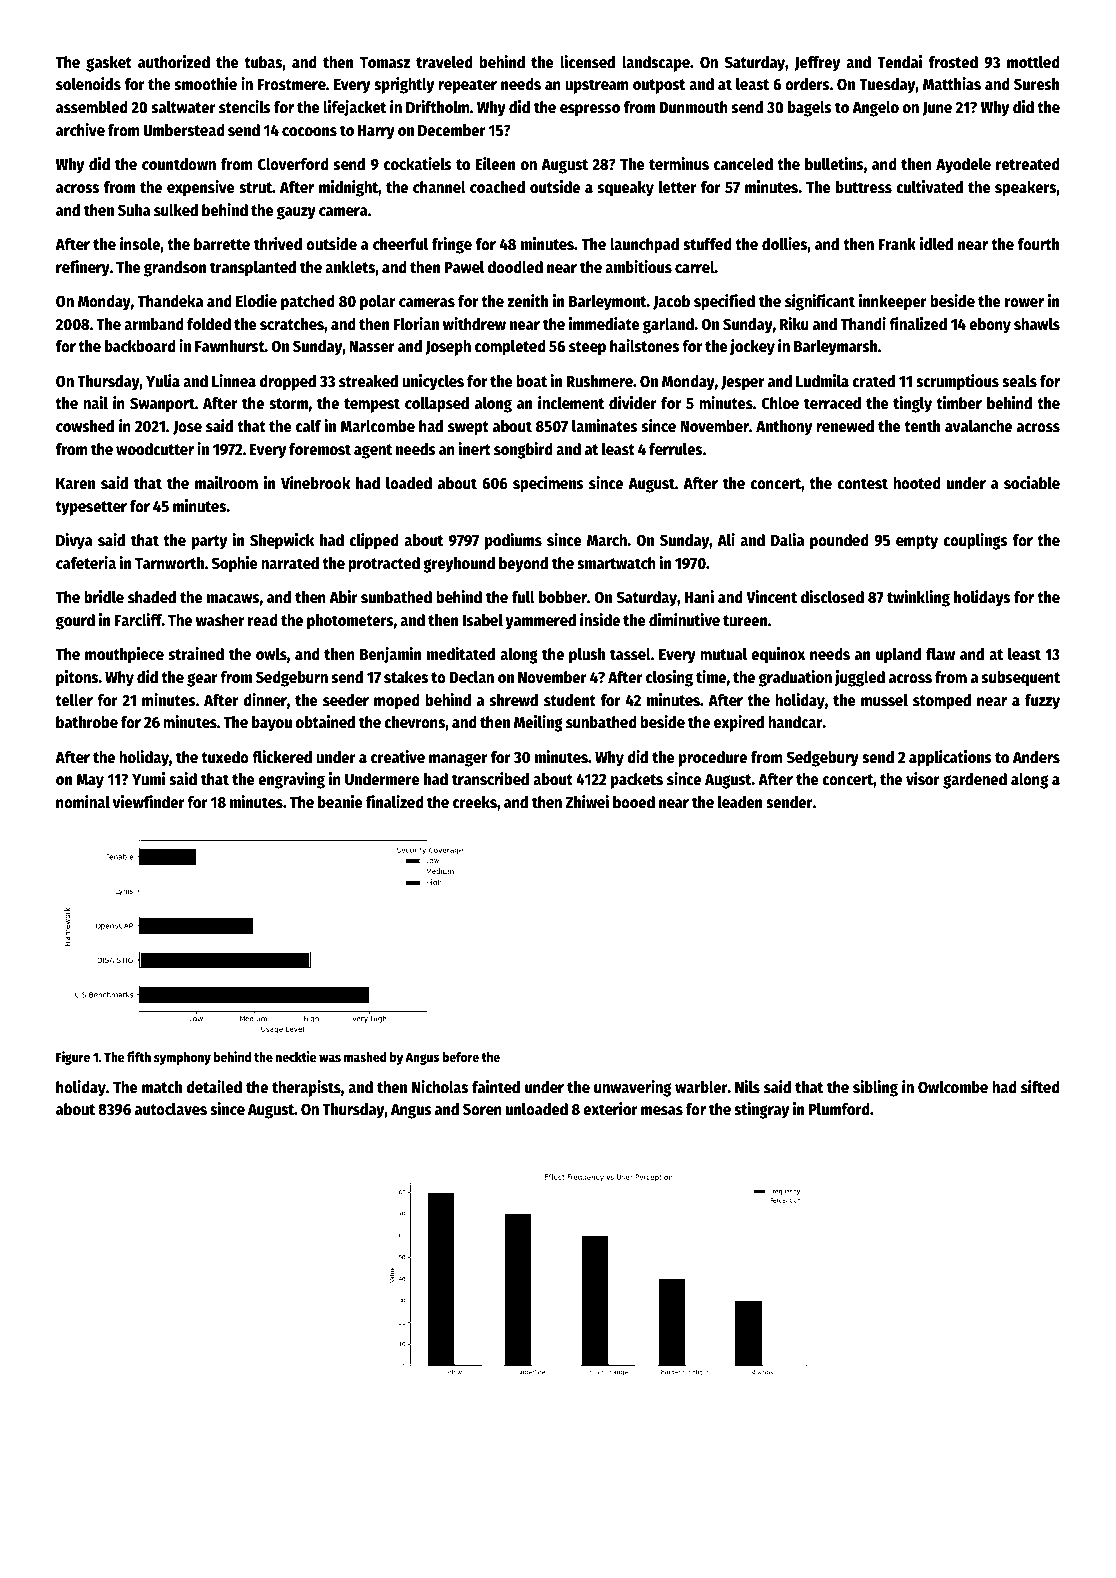 The image size is (1116, 1578). I want to click on packets, so click(637, 781).
